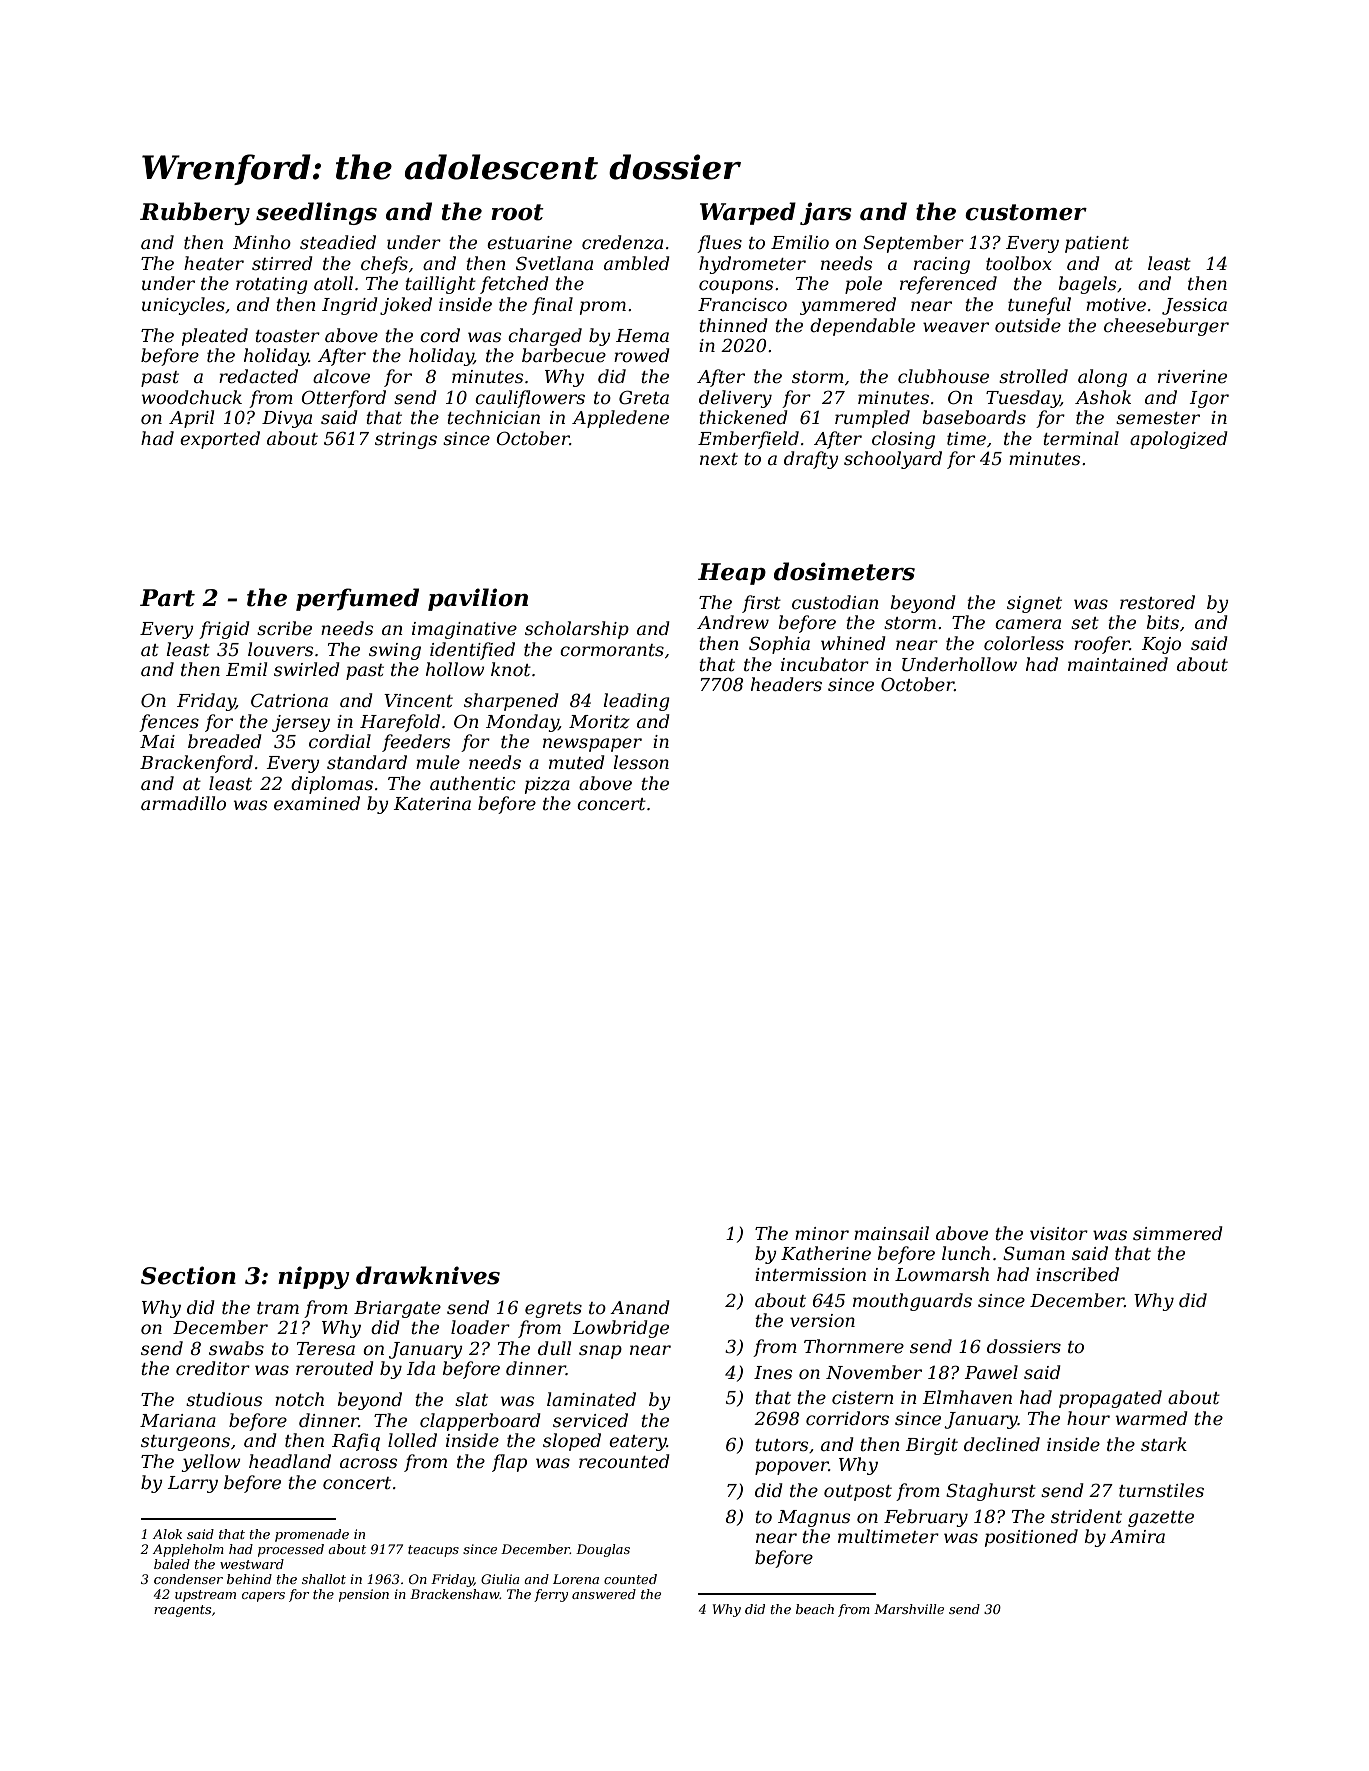 The image size is (1369, 1771). I want to click on delivery, so click(735, 399).
